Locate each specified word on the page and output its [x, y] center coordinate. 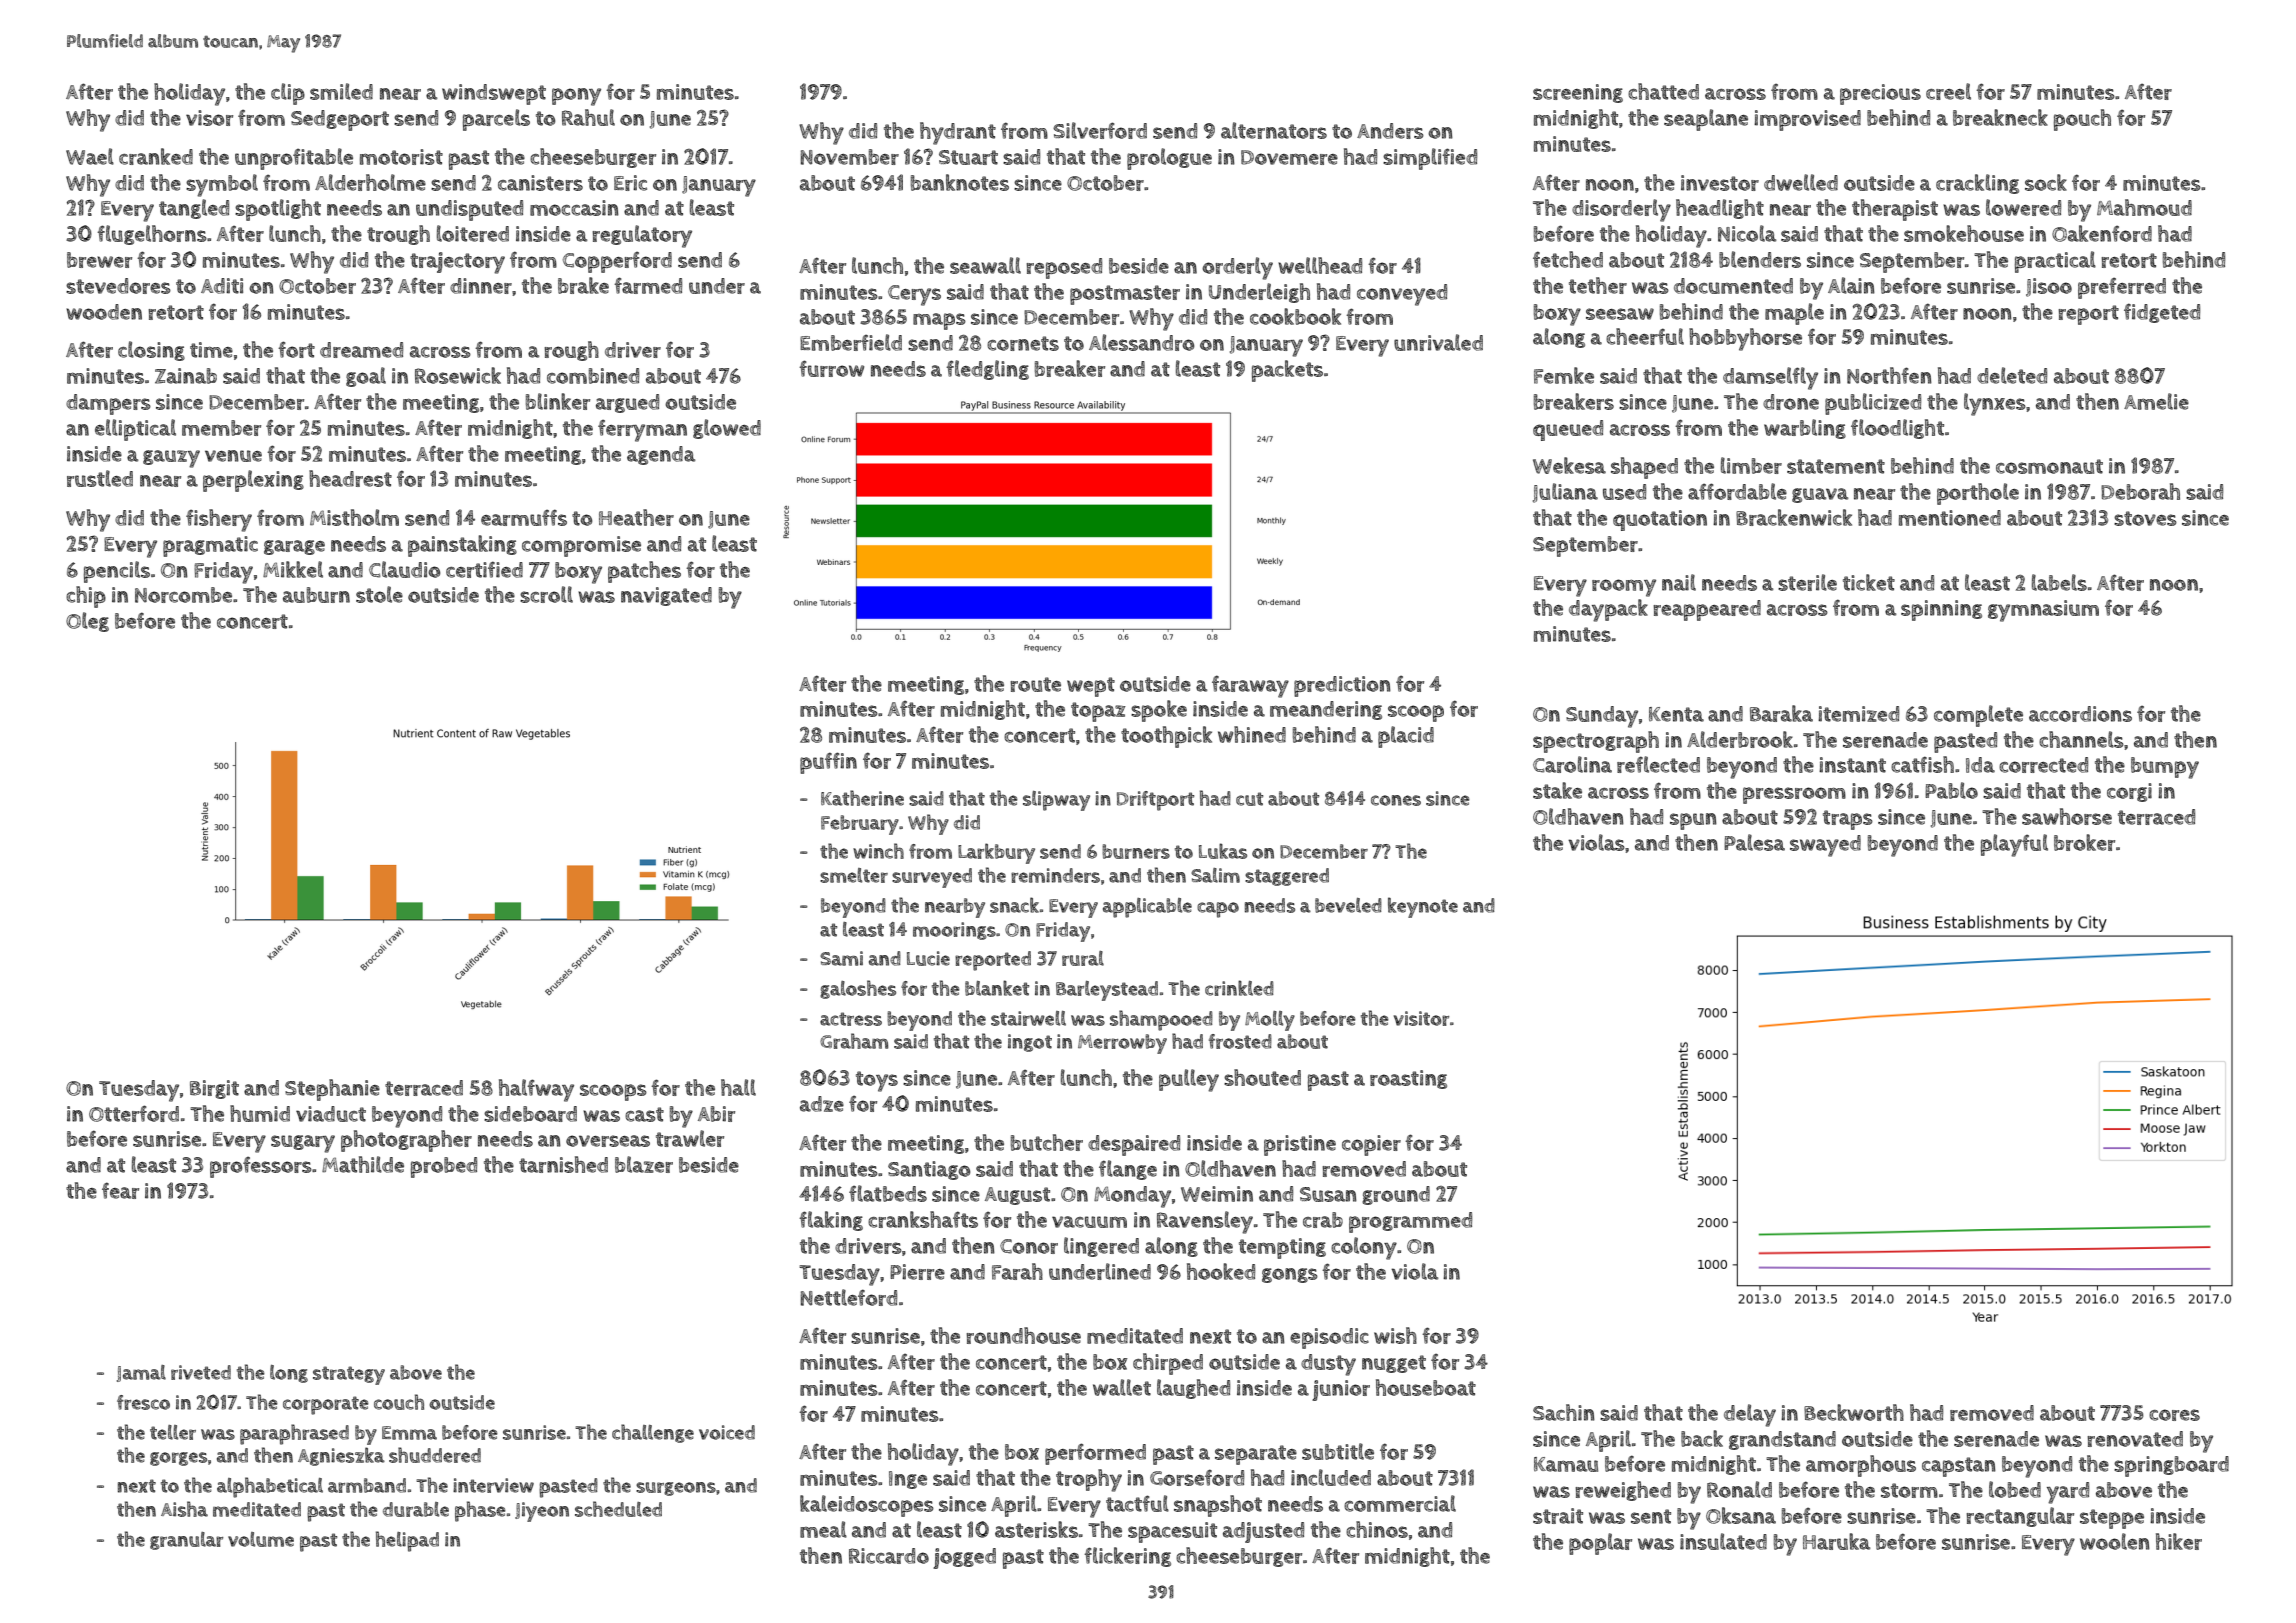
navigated [666, 596]
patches [644, 572]
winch [878, 851]
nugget [1394, 1364]
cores [2174, 1415]
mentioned [1950, 518]
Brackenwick [1794, 517]
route [1035, 684]
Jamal [141, 1373]
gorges [178, 1459]
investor [1720, 183]
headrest [350, 478]
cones [1396, 800]
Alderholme [370, 182]
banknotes [960, 182]
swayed [1825, 846]
